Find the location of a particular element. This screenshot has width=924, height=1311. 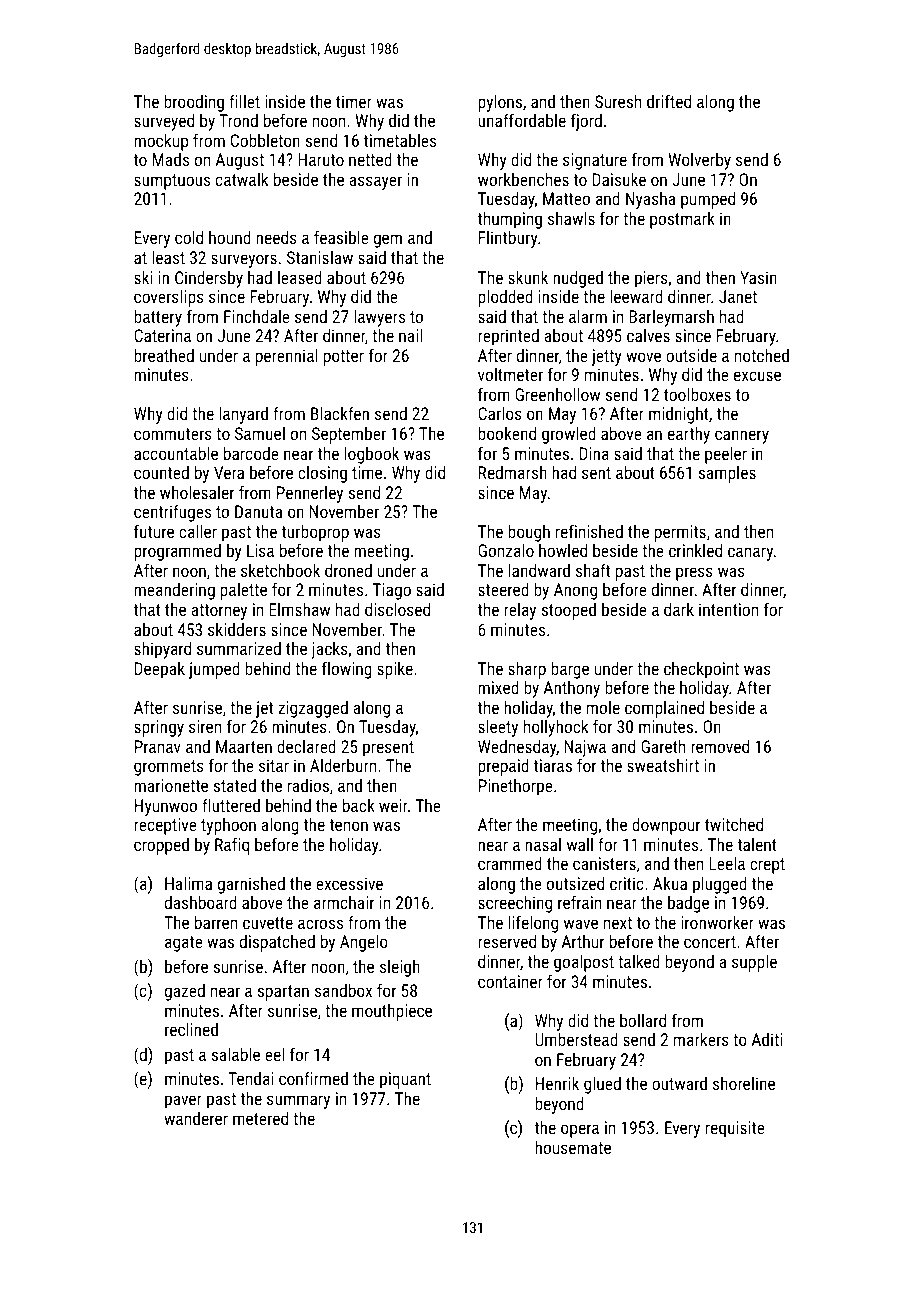

disclosed is located at coordinates (397, 609).
